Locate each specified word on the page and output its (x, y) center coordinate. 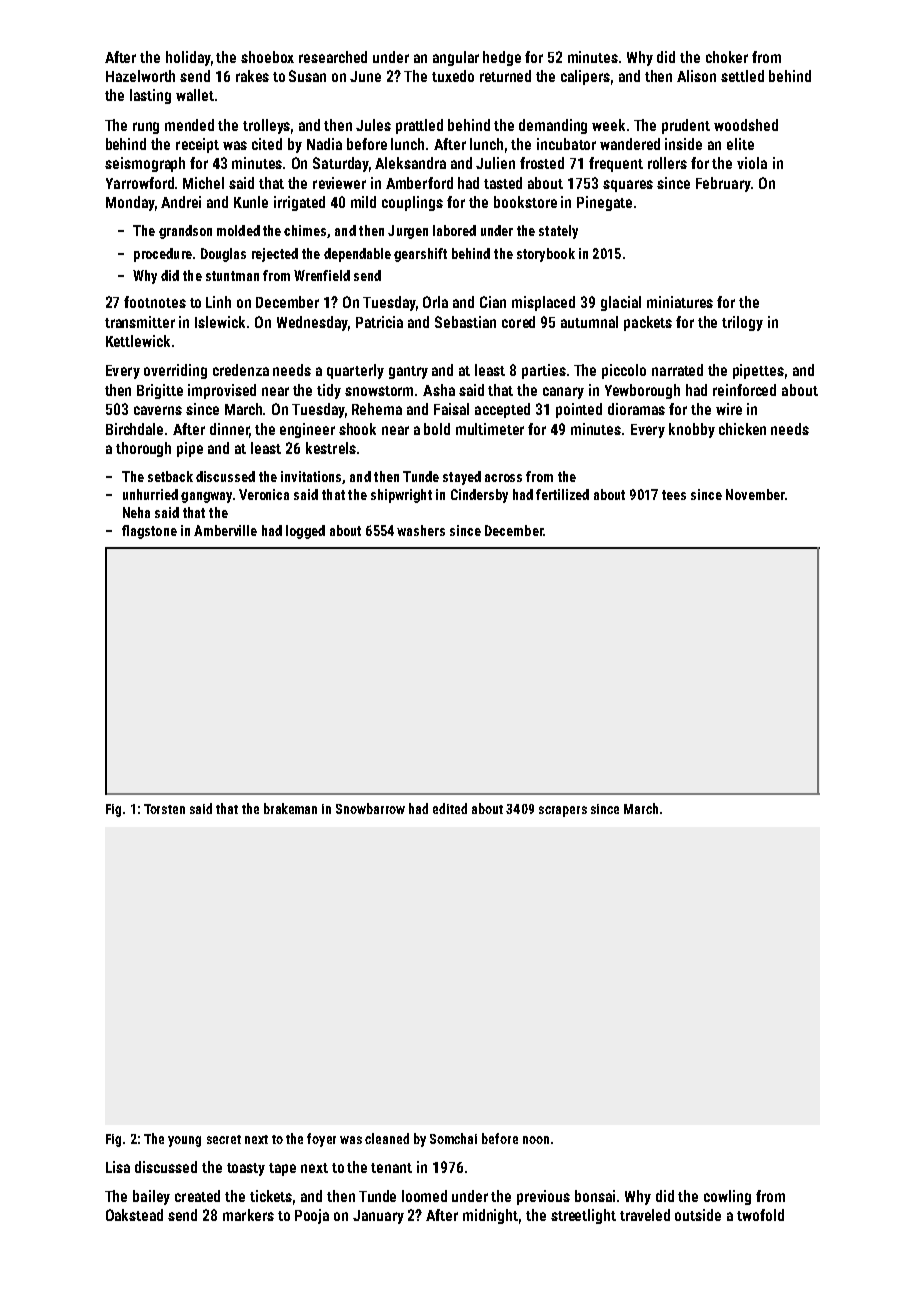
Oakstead (134, 1215)
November (755, 494)
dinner (229, 429)
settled (742, 76)
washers (421, 530)
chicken (742, 429)
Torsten (164, 809)
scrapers (563, 811)
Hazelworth (140, 76)
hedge (502, 58)
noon (536, 1140)
